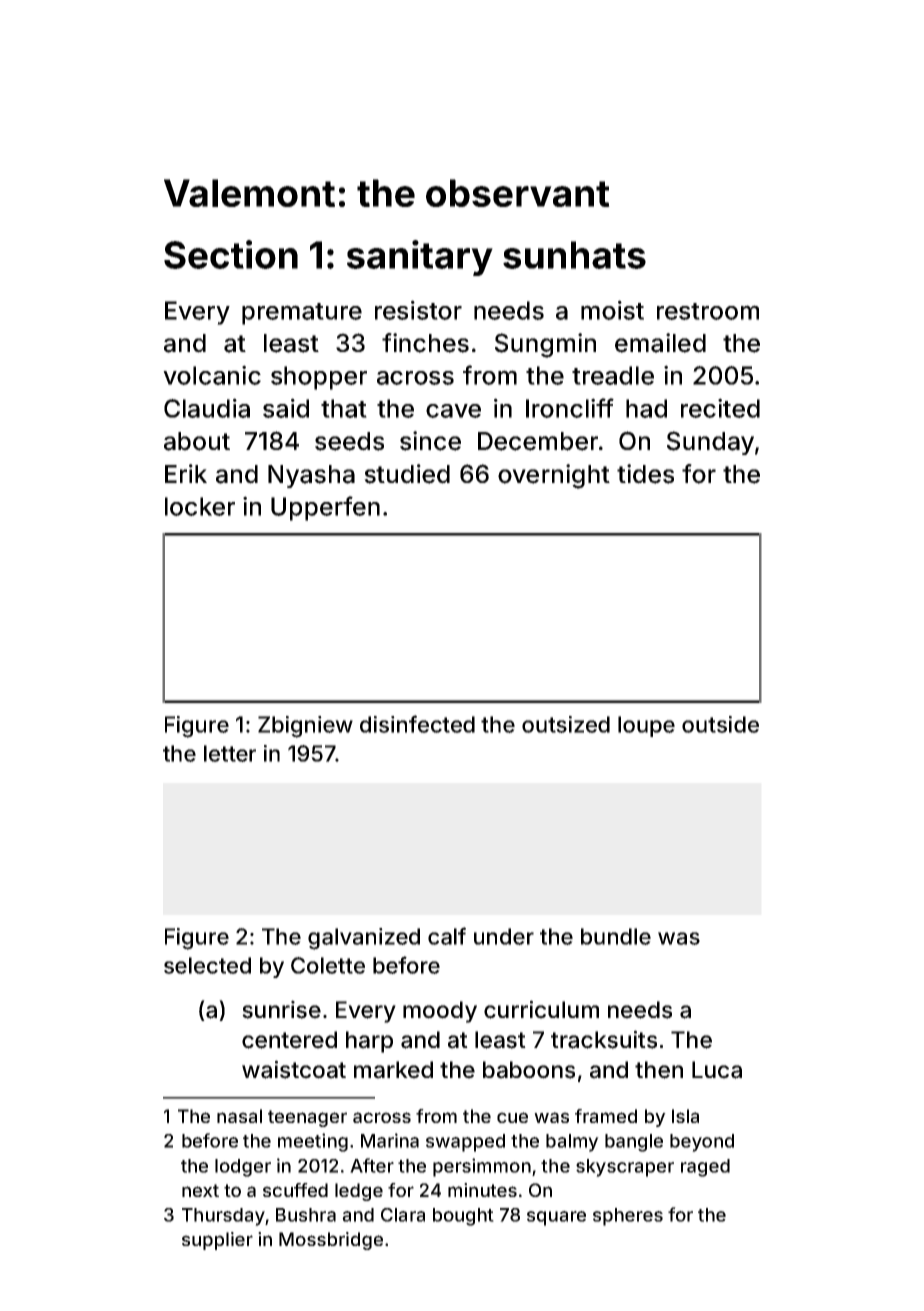 This document has height=1311, width=924. I want to click on restroom, so click(708, 311).
